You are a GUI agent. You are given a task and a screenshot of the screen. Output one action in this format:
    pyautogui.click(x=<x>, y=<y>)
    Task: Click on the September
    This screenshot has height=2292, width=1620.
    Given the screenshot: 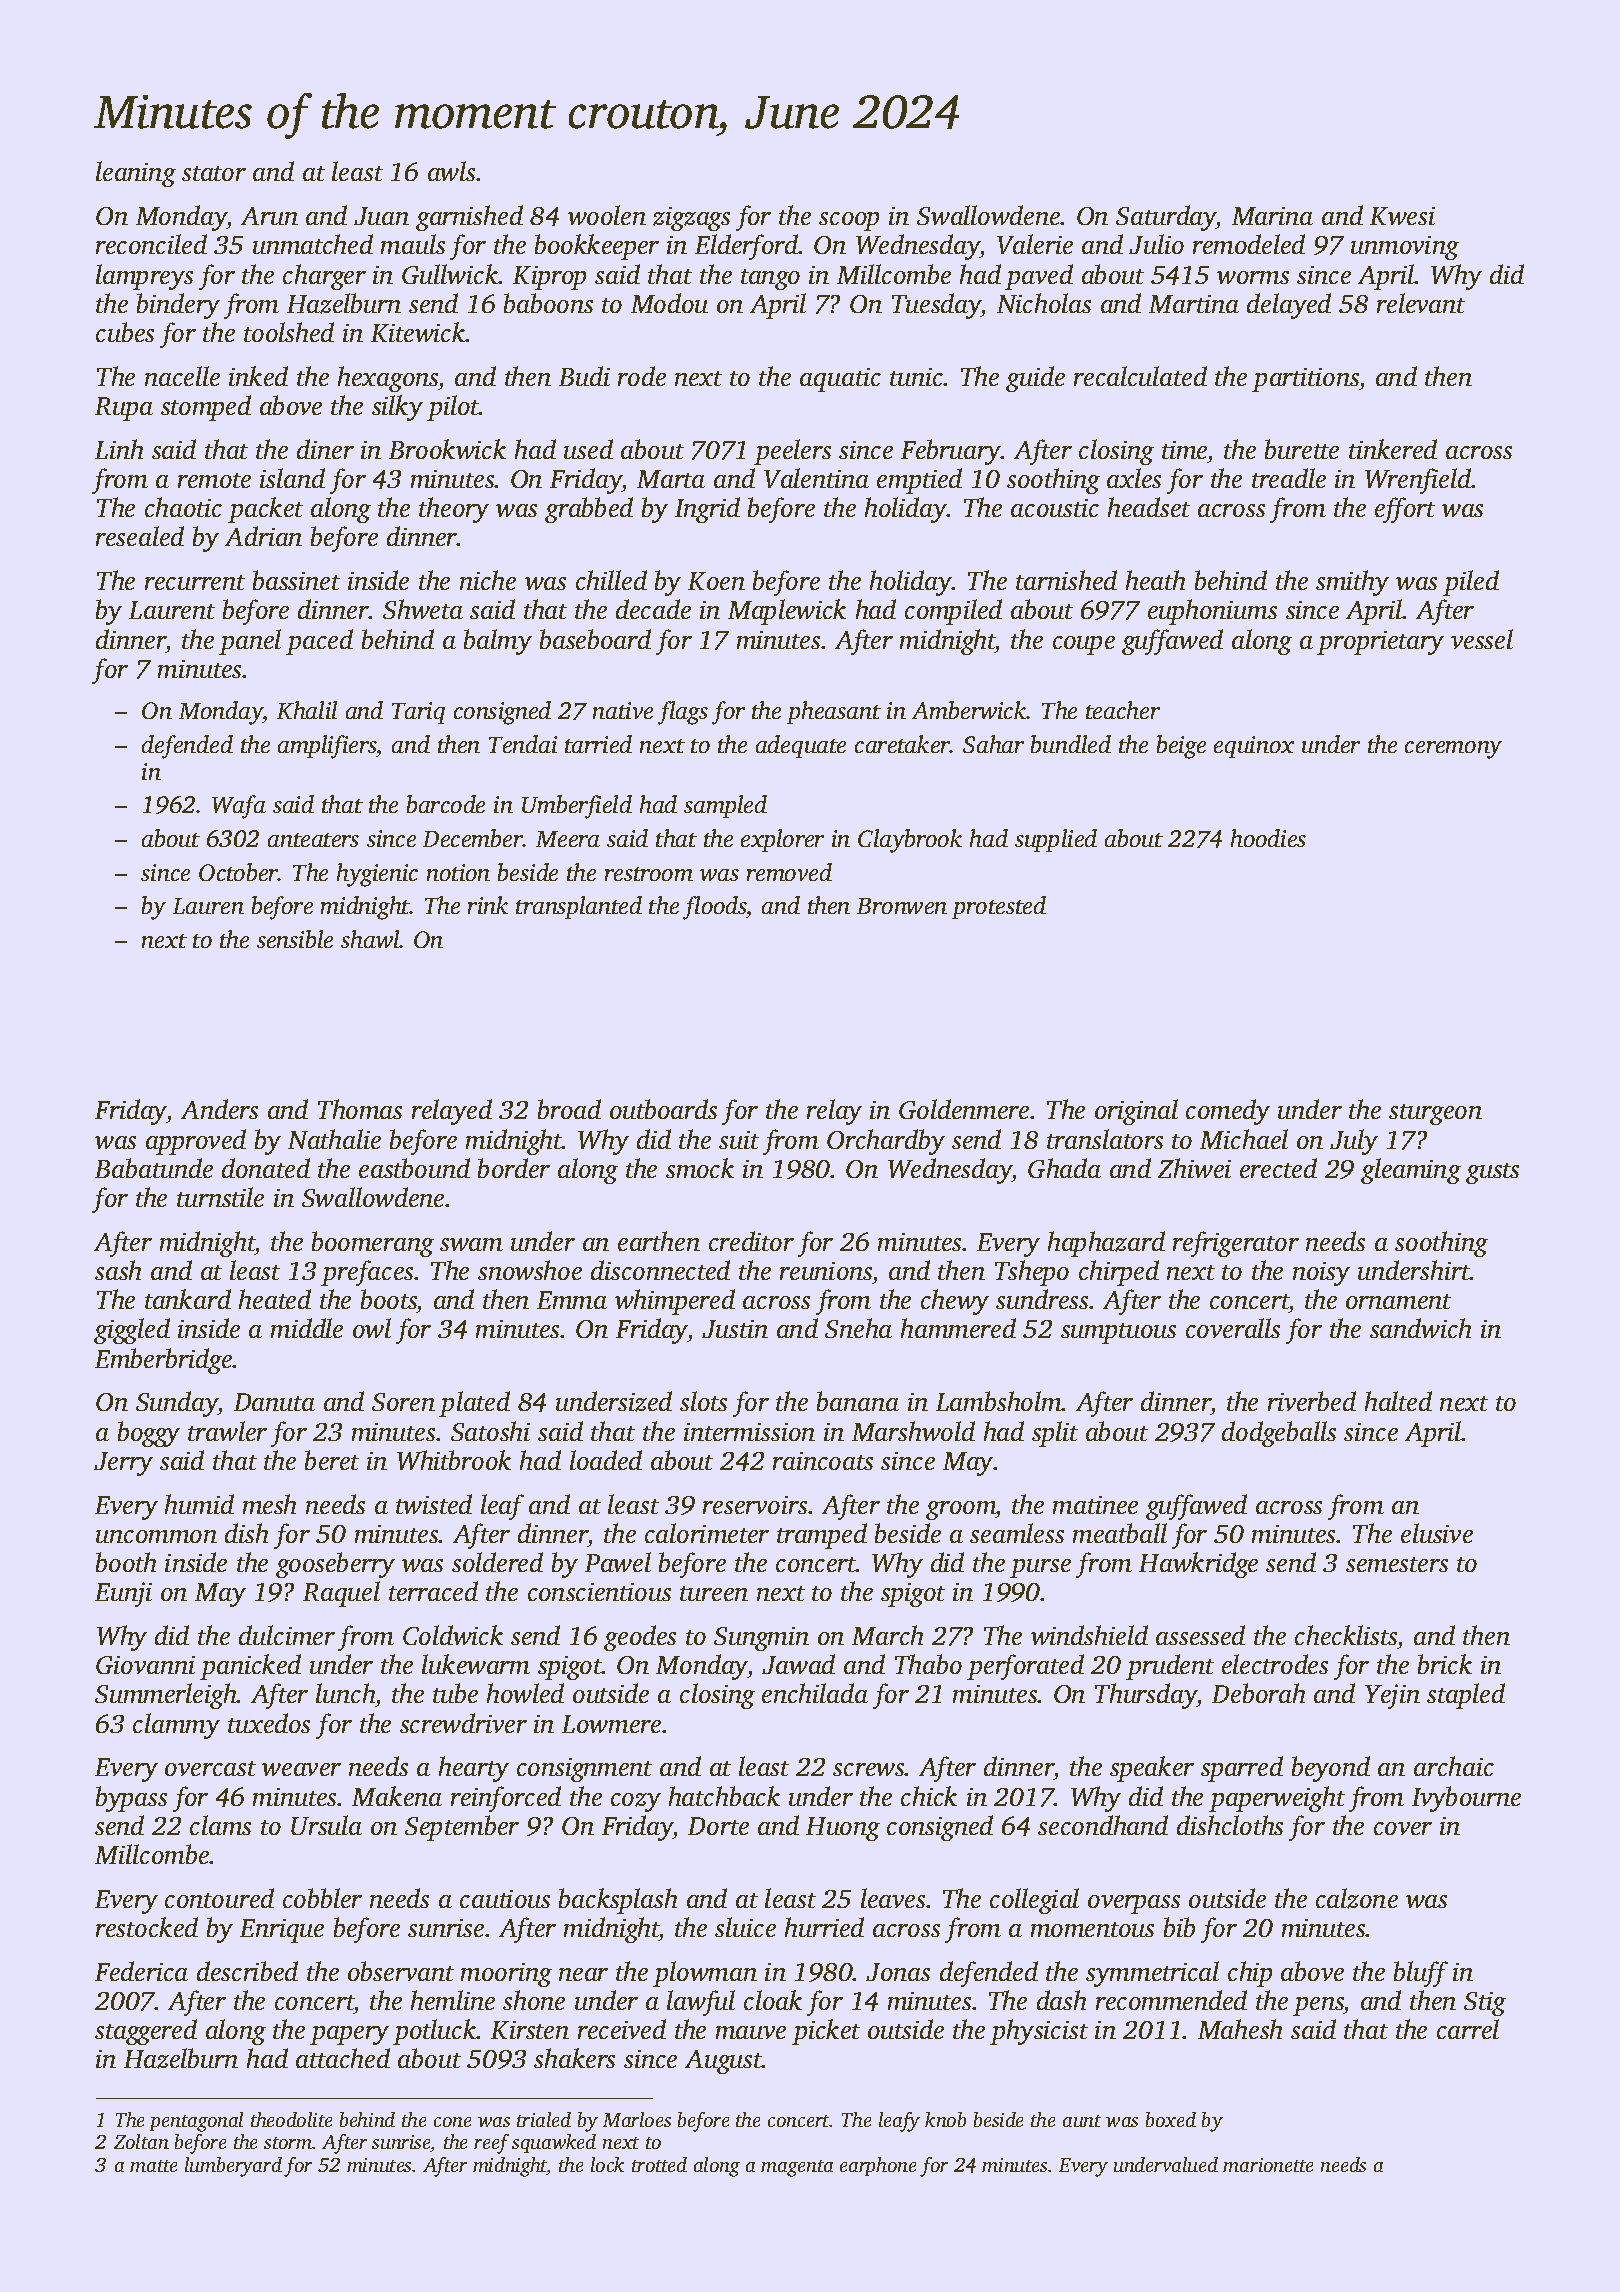 What is the action you would take?
    pyautogui.click(x=462, y=1828)
